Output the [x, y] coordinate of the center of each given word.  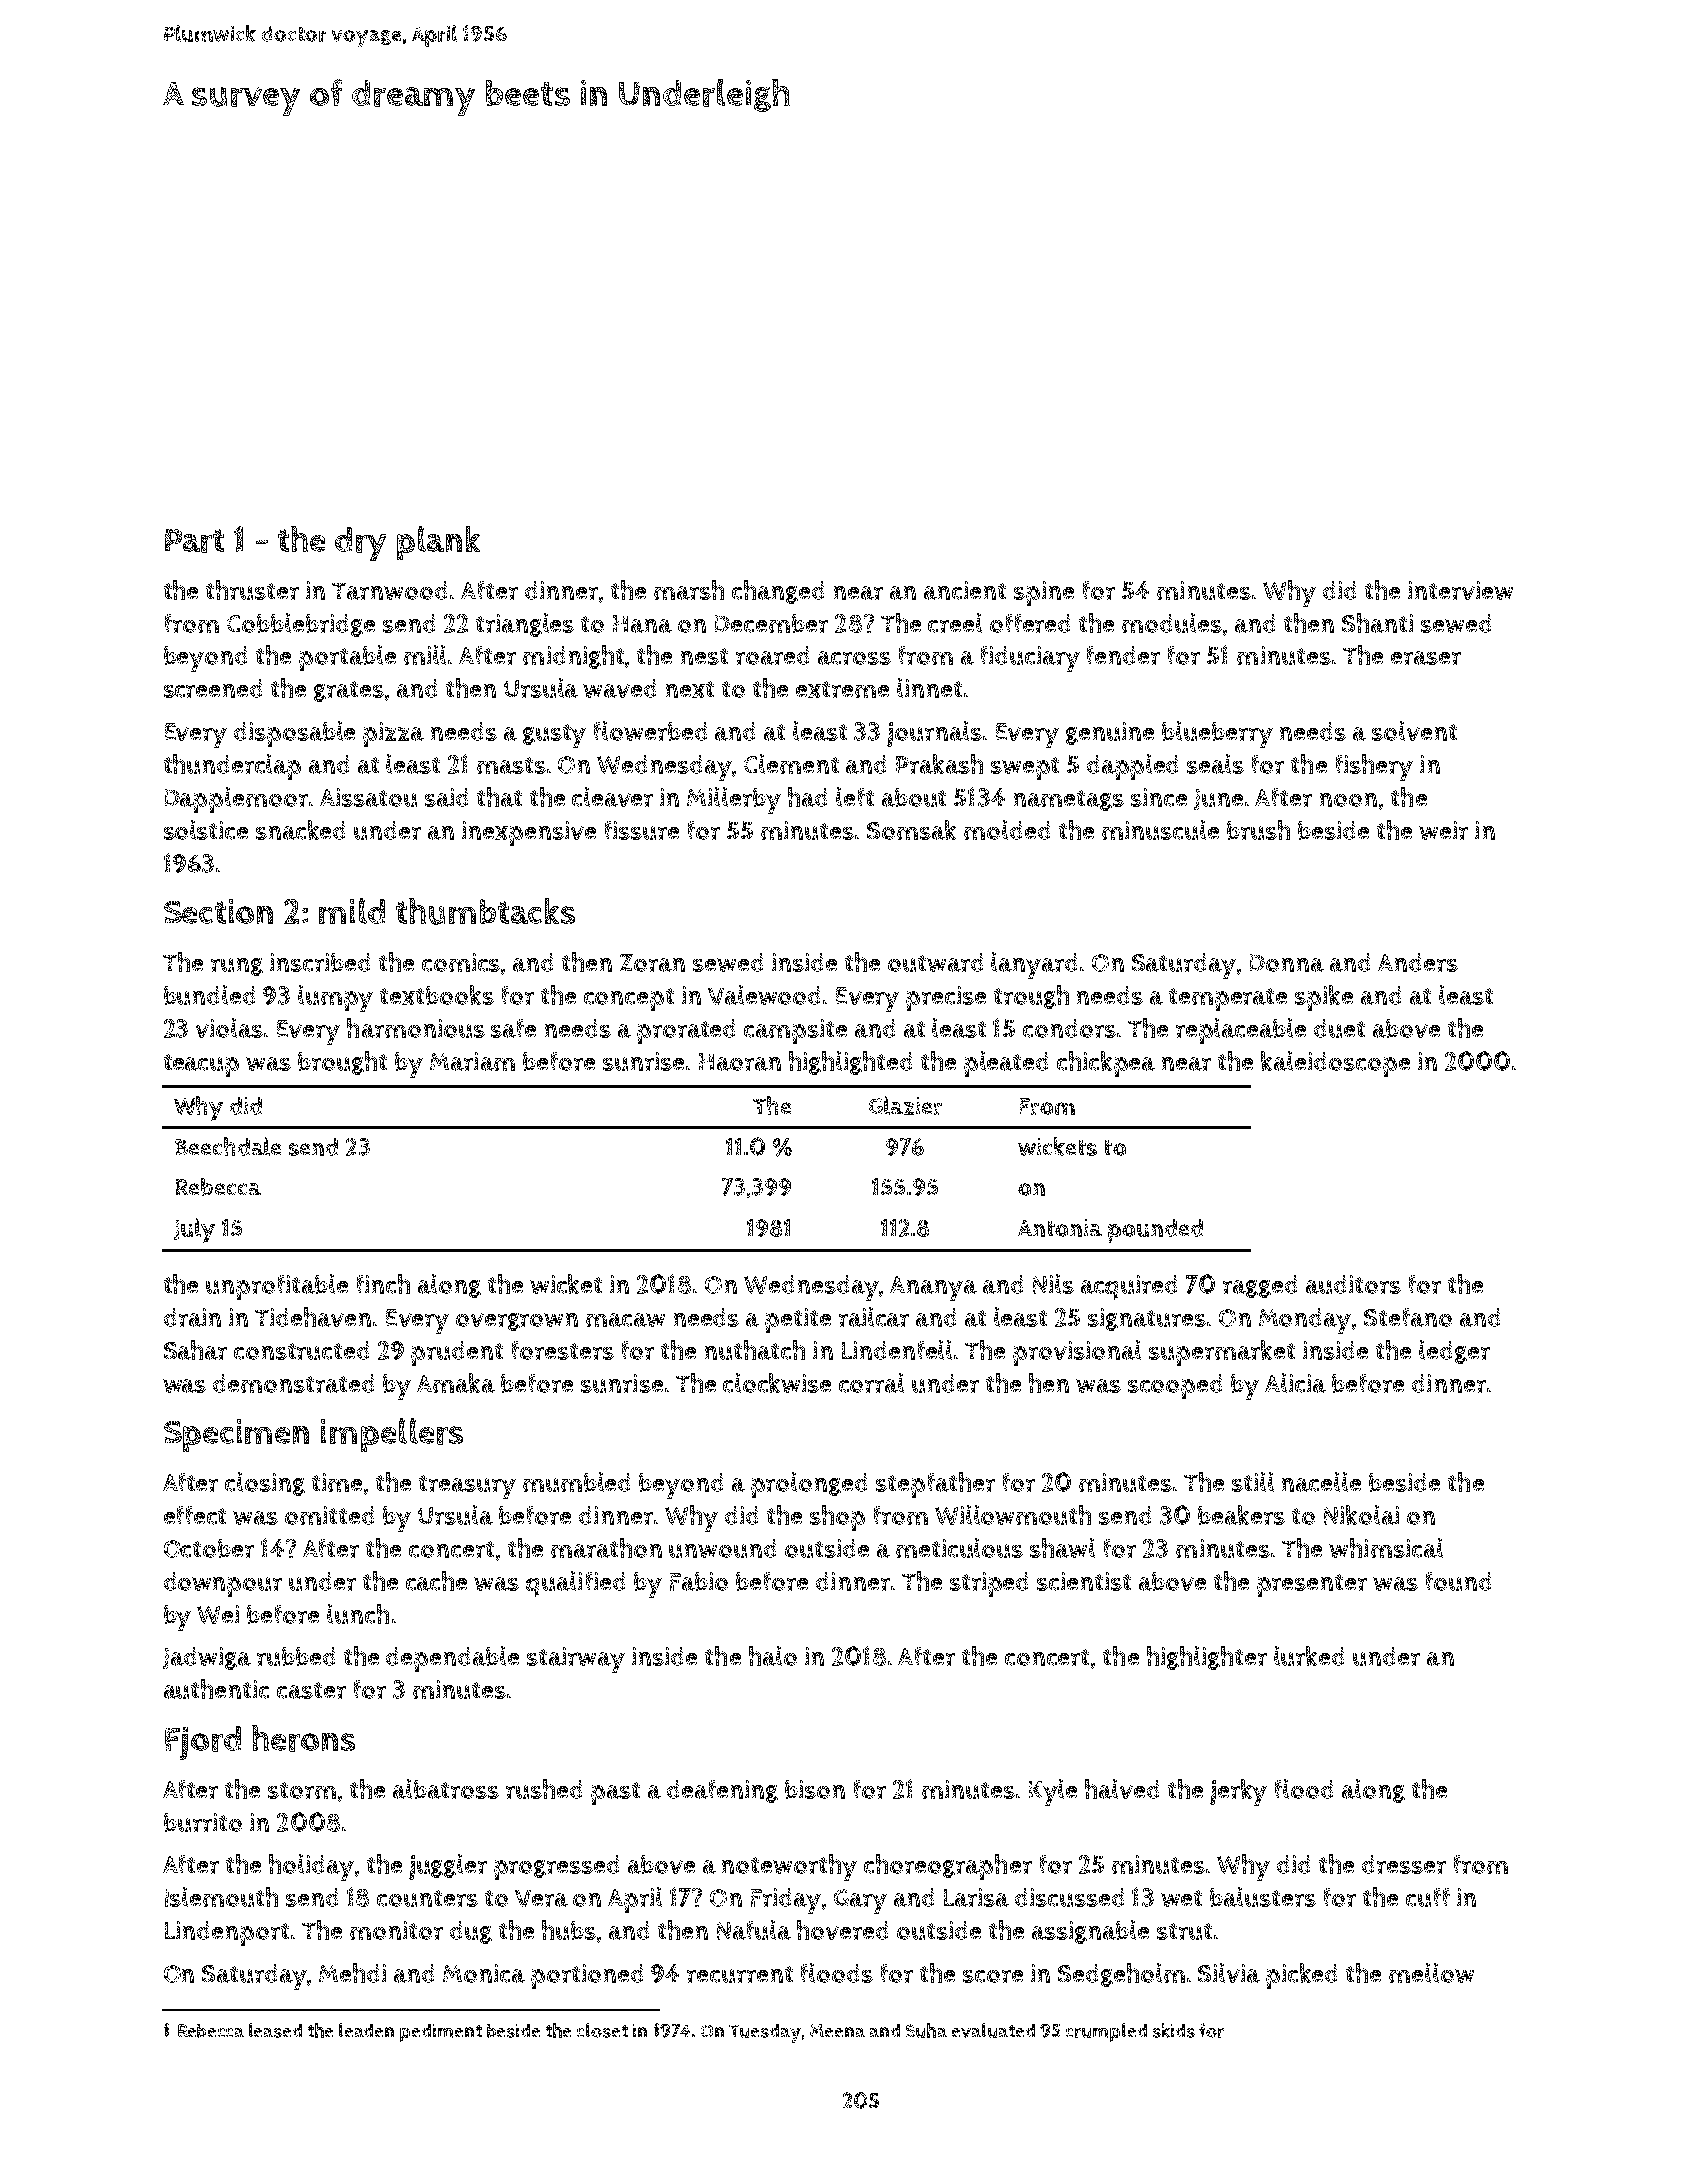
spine [1044, 593]
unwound [722, 1548]
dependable [452, 1659]
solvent [1414, 731]
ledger [1454, 1352]
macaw [625, 1320]
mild [352, 911]
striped [989, 1584]
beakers [1241, 1515]
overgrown [517, 1322]
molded [1007, 830]
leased [275, 2030]
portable [347, 658]
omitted [329, 1515]
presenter [1312, 1585]
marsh [689, 590]
